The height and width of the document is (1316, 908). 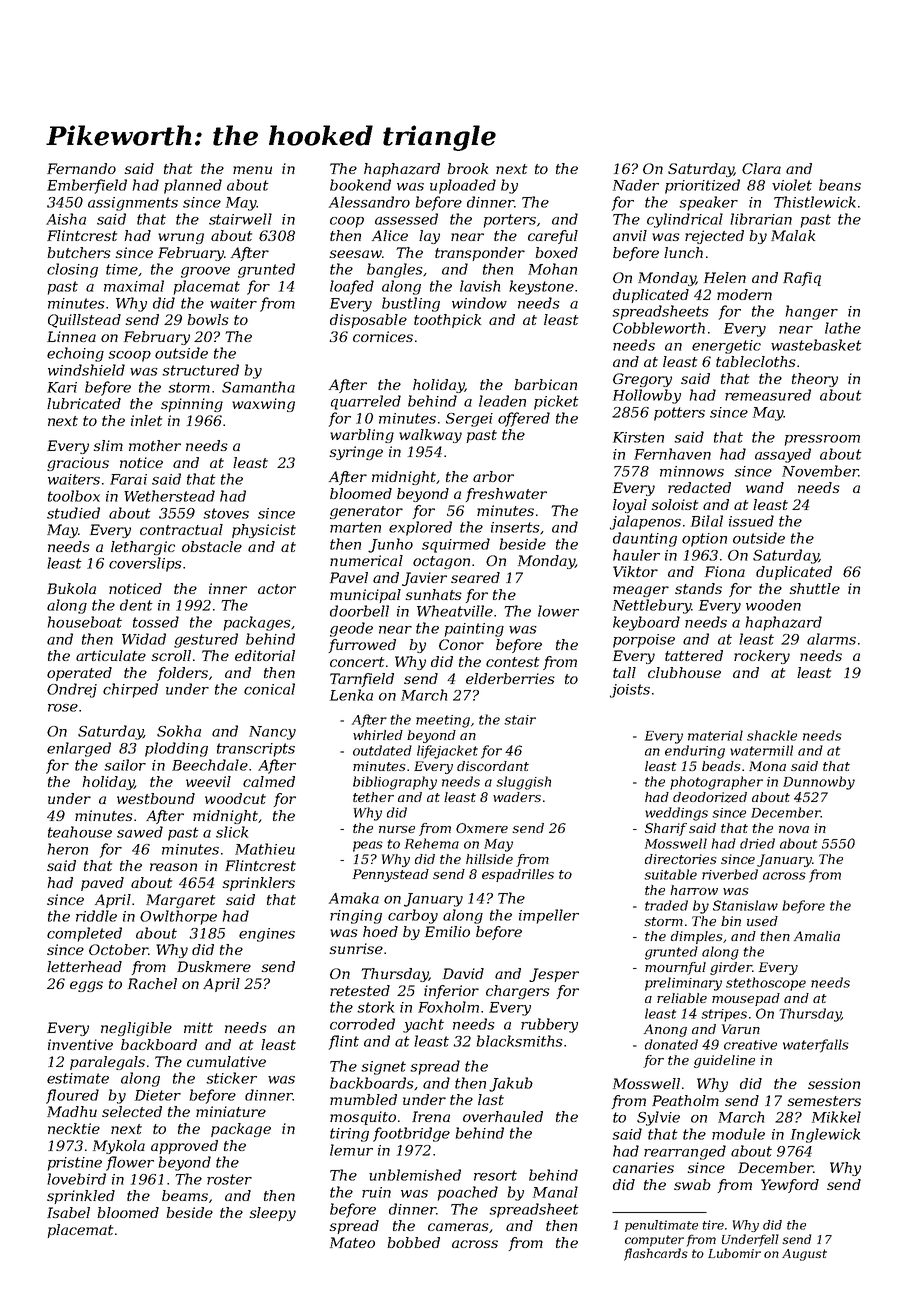 What do you see at coordinates (725, 277) in the document?
I see `Helen` at bounding box center [725, 277].
